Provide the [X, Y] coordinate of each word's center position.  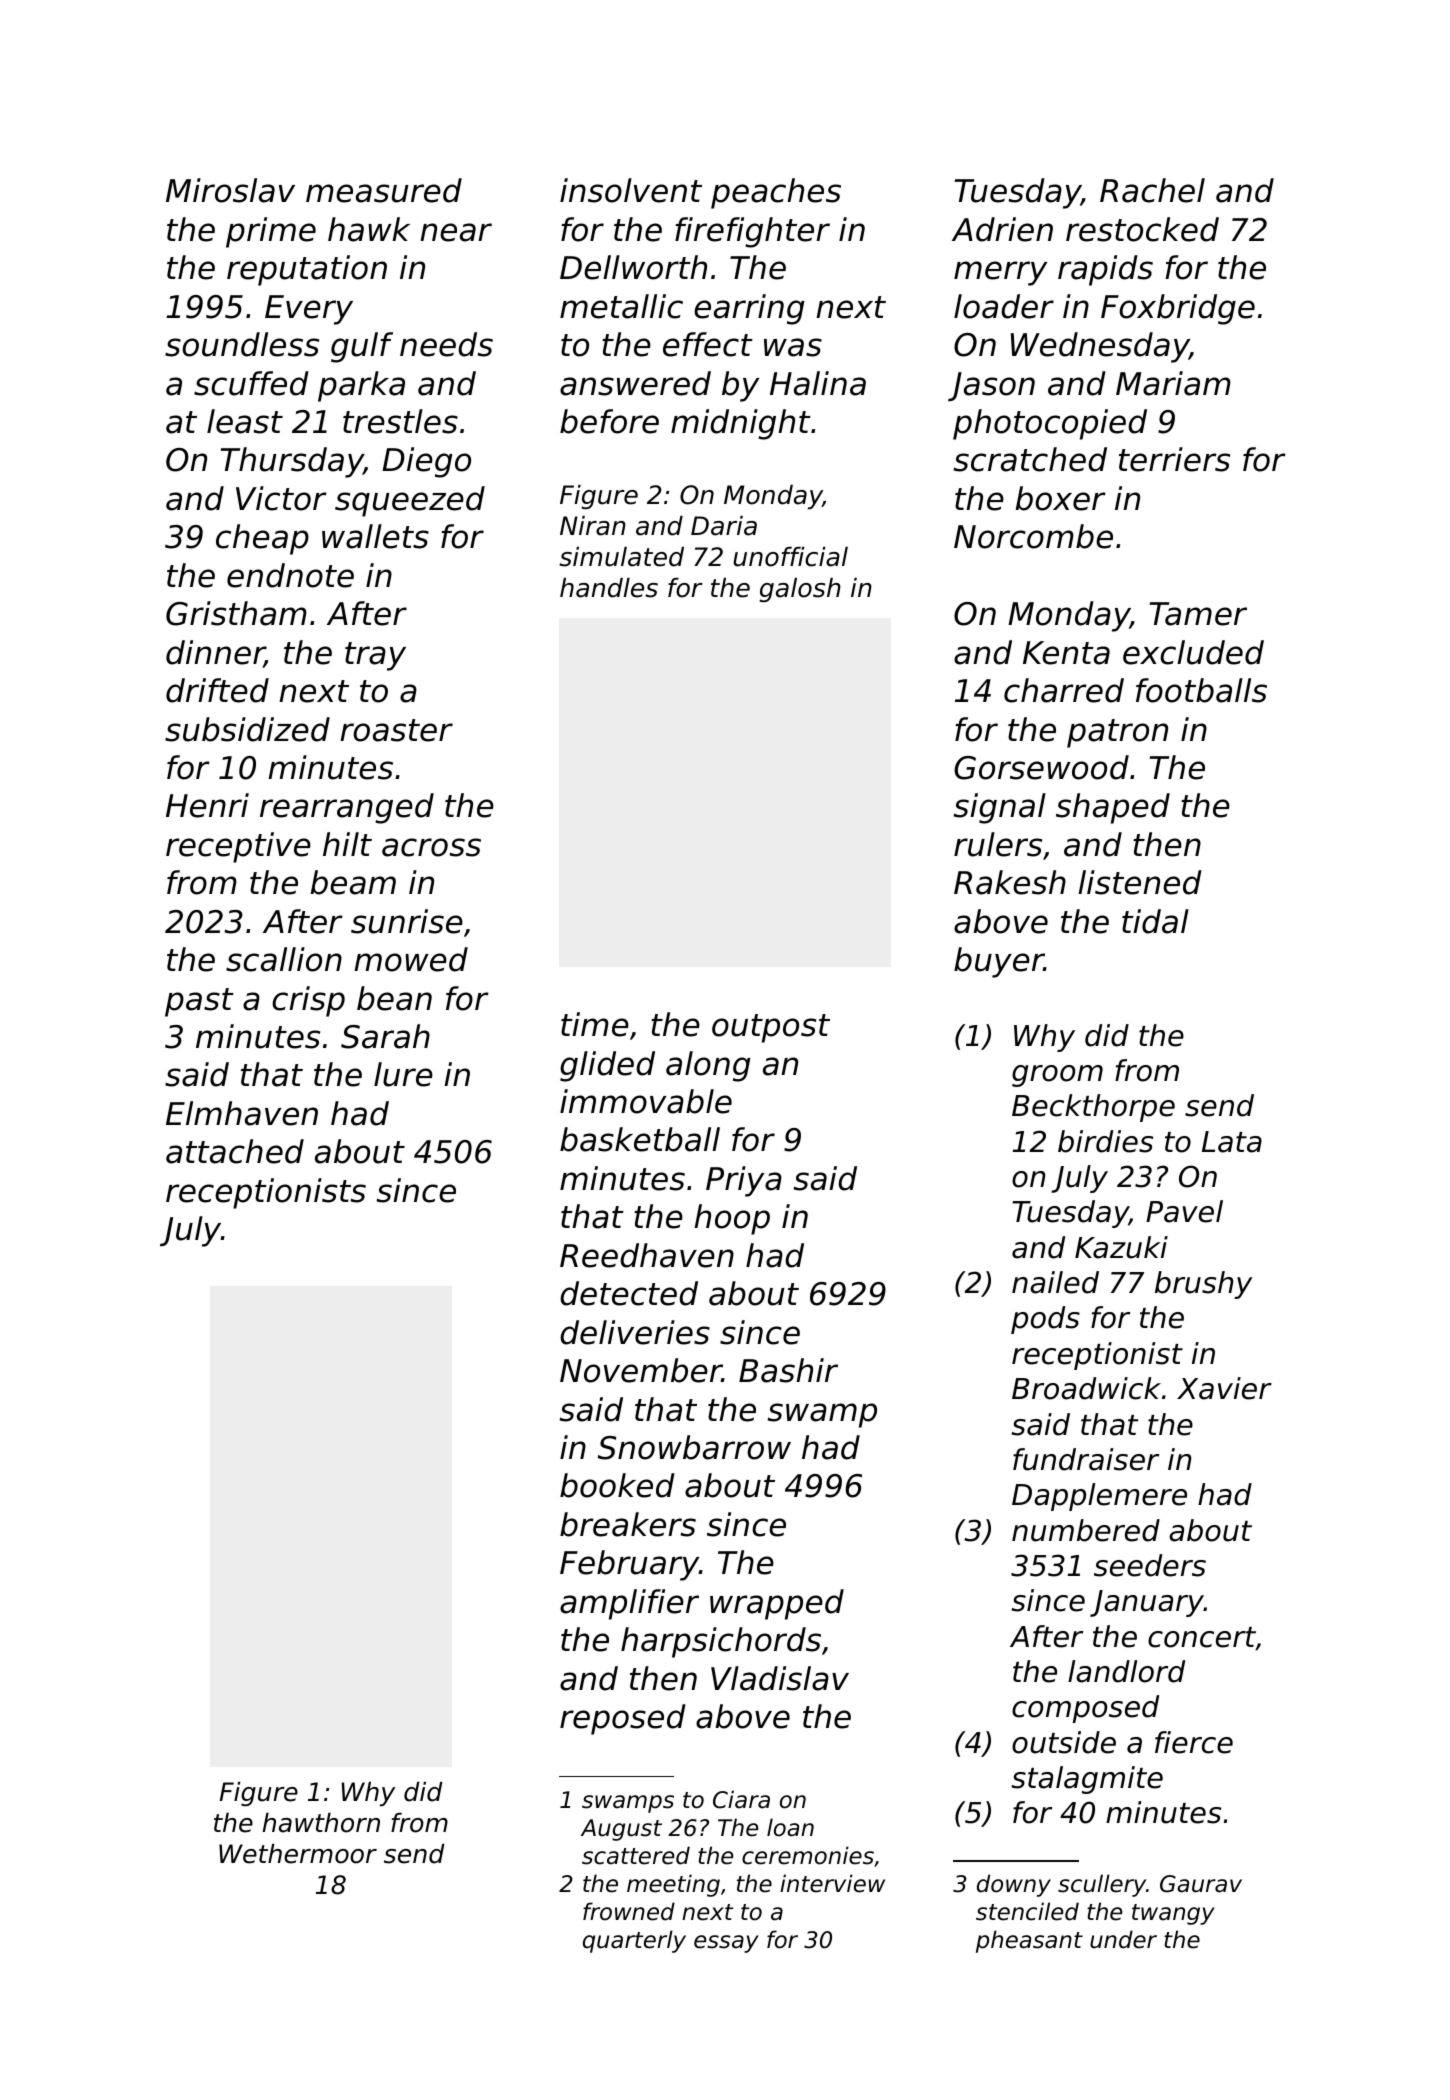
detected [629, 1293]
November [641, 1370]
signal [1000, 808]
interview [832, 1883]
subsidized [247, 729]
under [1123, 1939]
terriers [1174, 459]
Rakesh [1010, 882]
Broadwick [1086, 1388]
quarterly [634, 1941]
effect [708, 344]
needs [446, 344]
